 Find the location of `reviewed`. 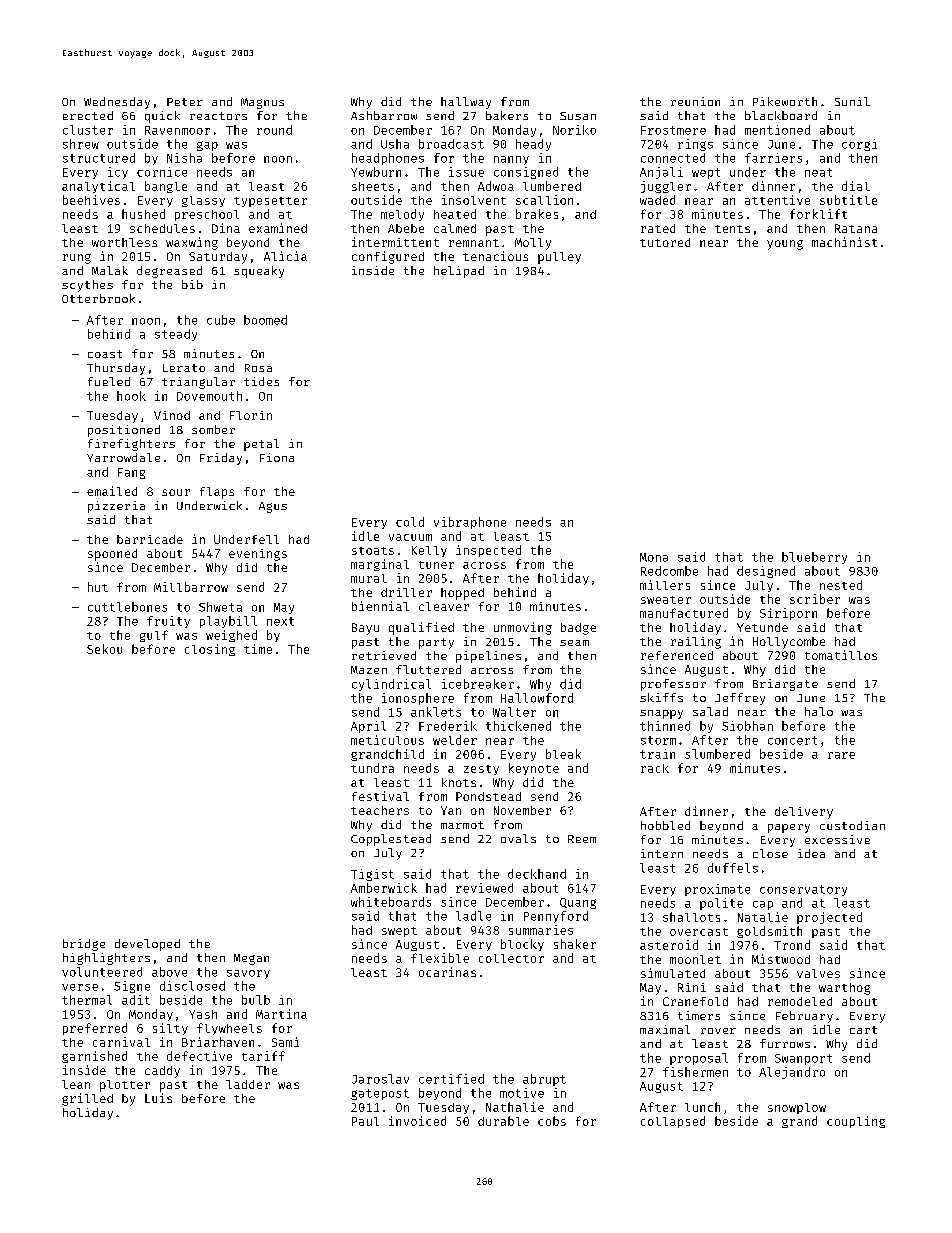

reviewed is located at coordinates (484, 888).
